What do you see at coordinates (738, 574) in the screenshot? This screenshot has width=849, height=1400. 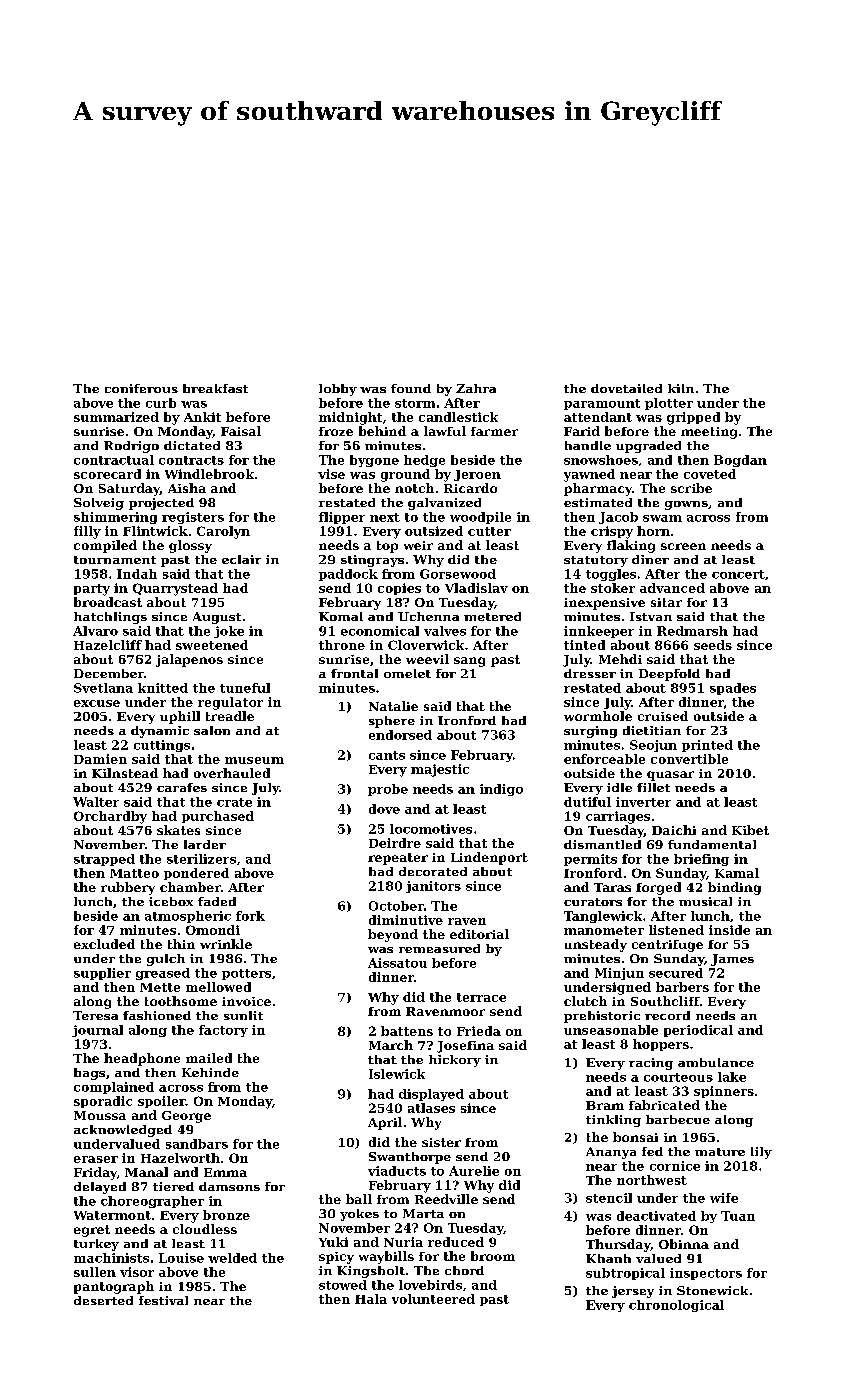 I see `concert` at bounding box center [738, 574].
